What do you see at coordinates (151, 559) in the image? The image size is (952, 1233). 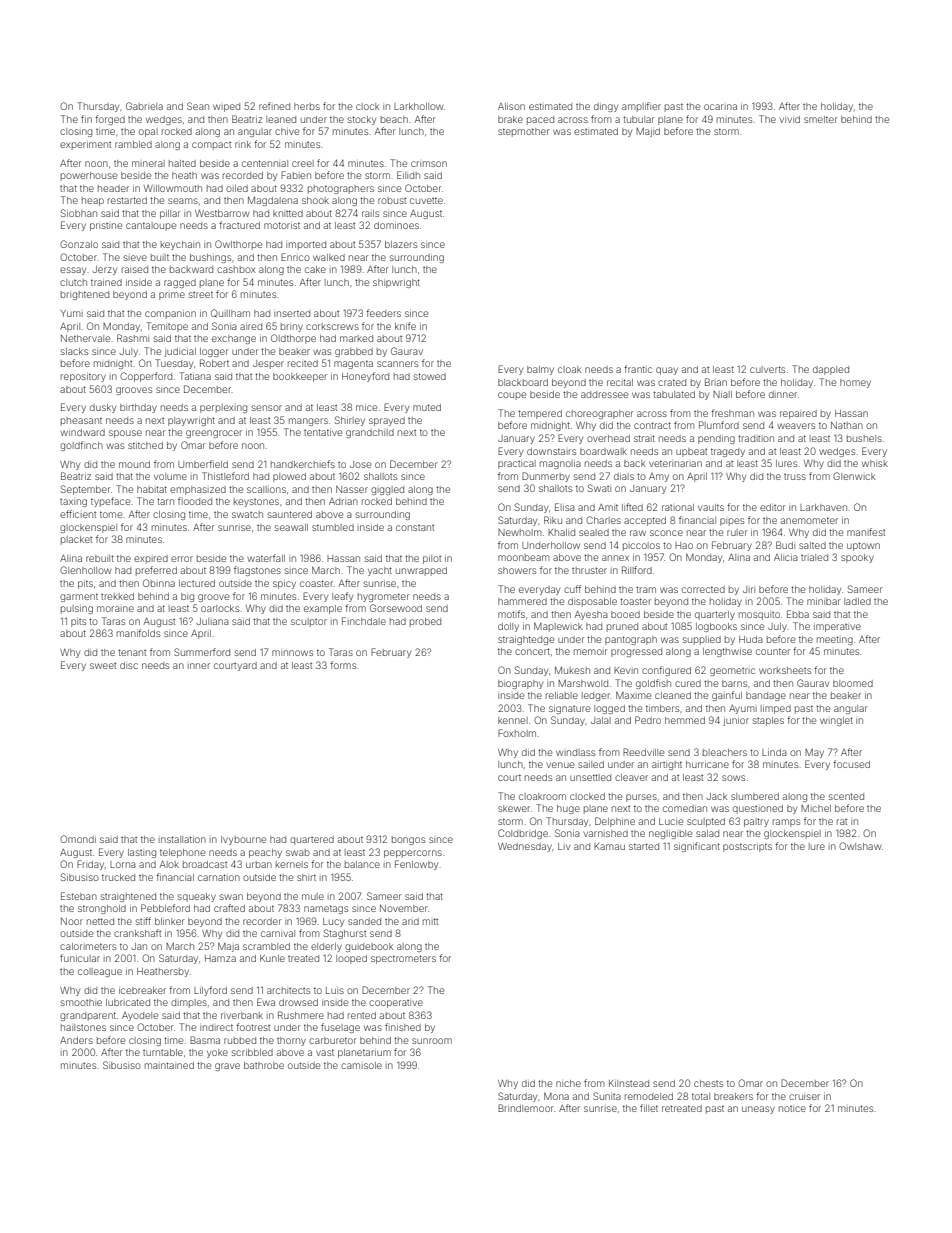 I see `expired` at bounding box center [151, 559].
